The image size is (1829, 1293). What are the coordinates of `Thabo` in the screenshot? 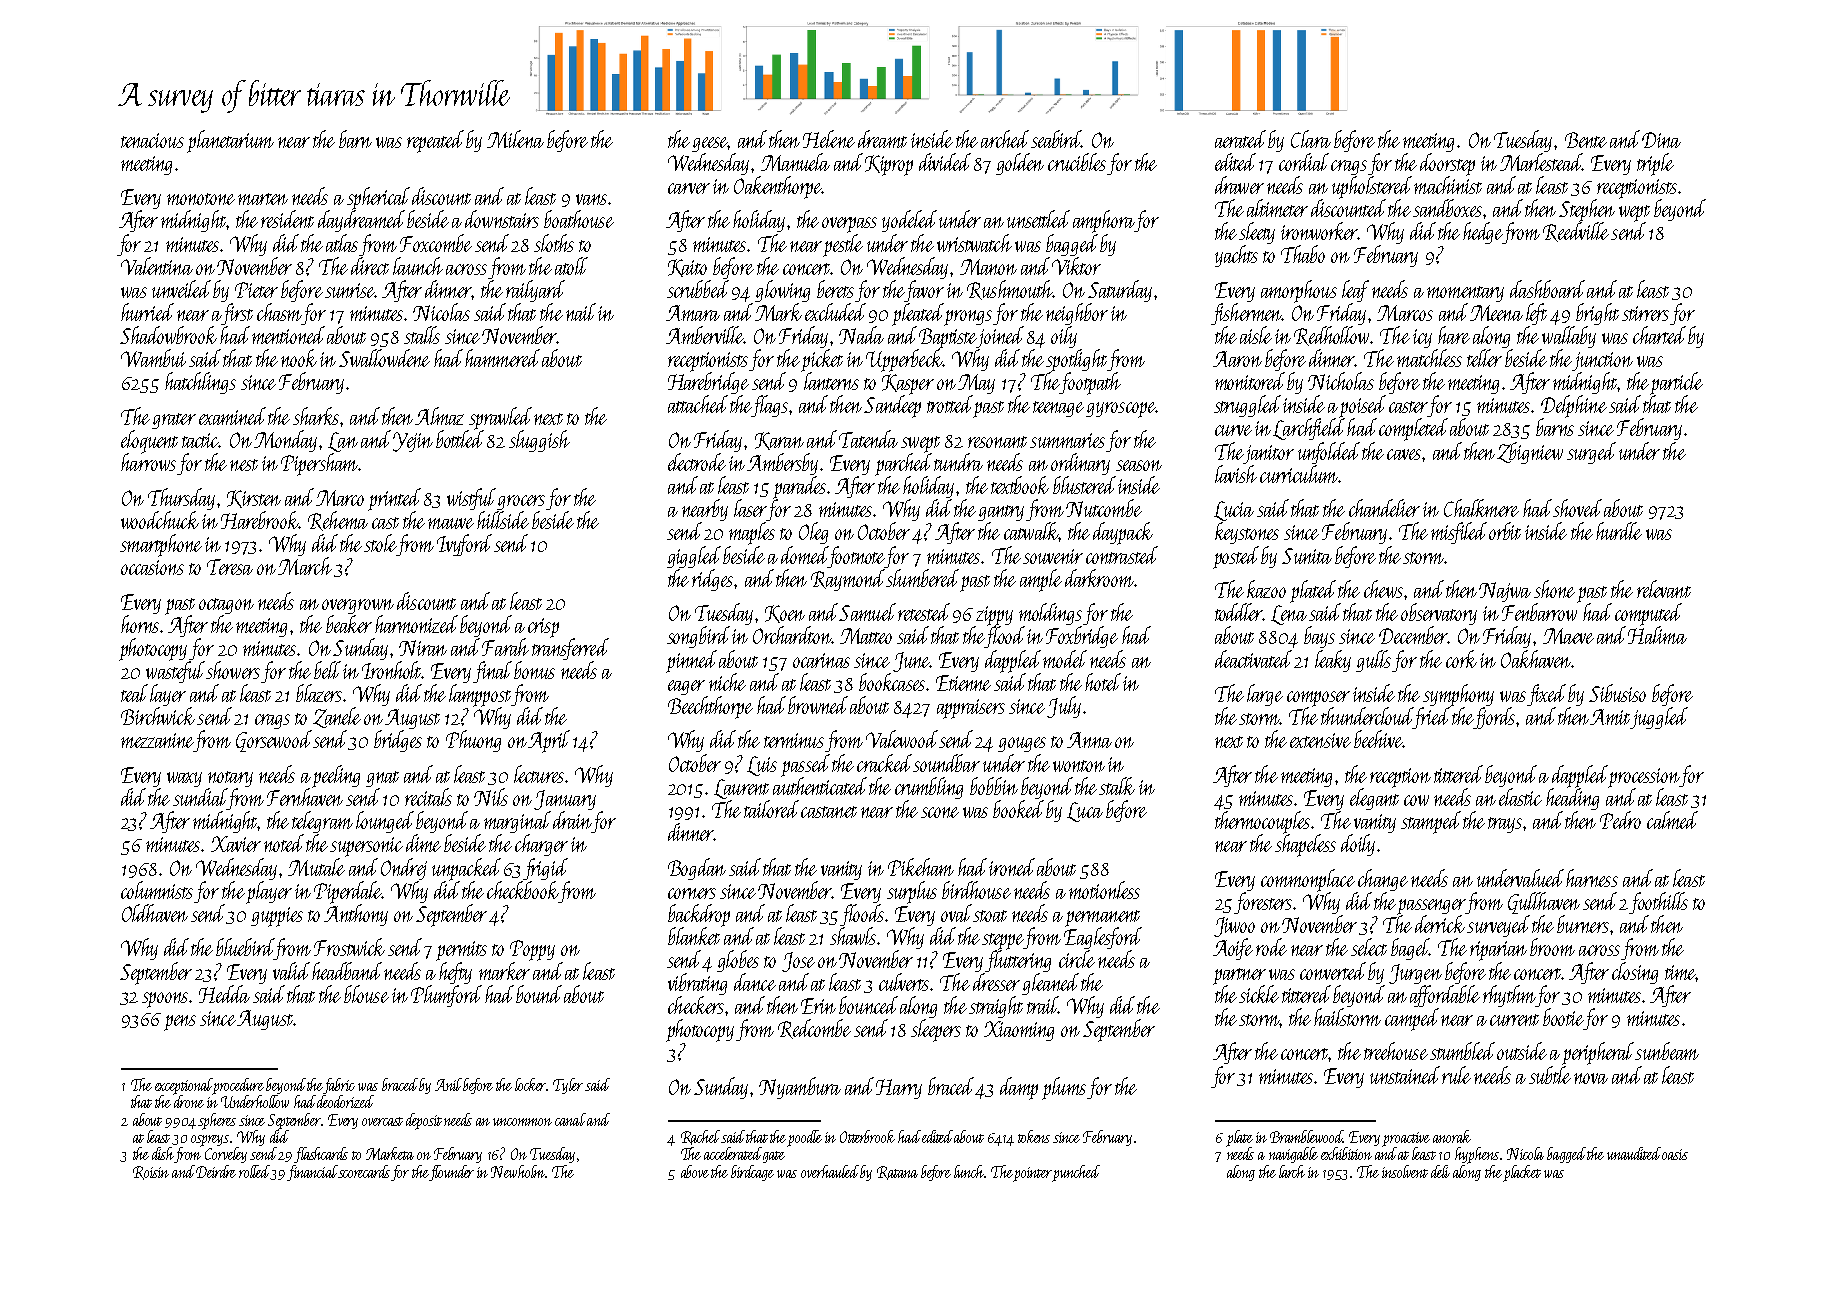 It's located at (1303, 254).
